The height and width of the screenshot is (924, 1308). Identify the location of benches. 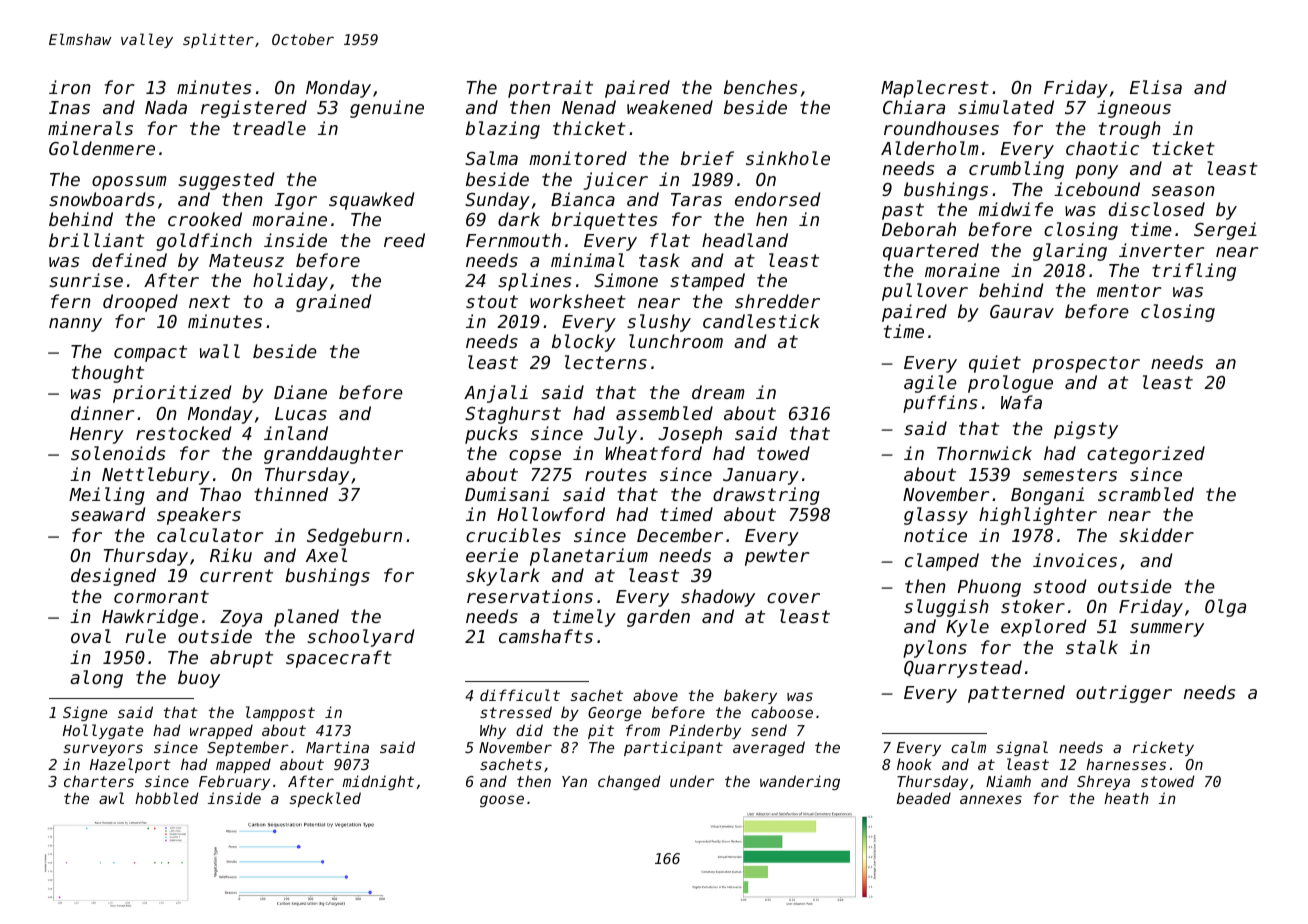
(760, 87).
